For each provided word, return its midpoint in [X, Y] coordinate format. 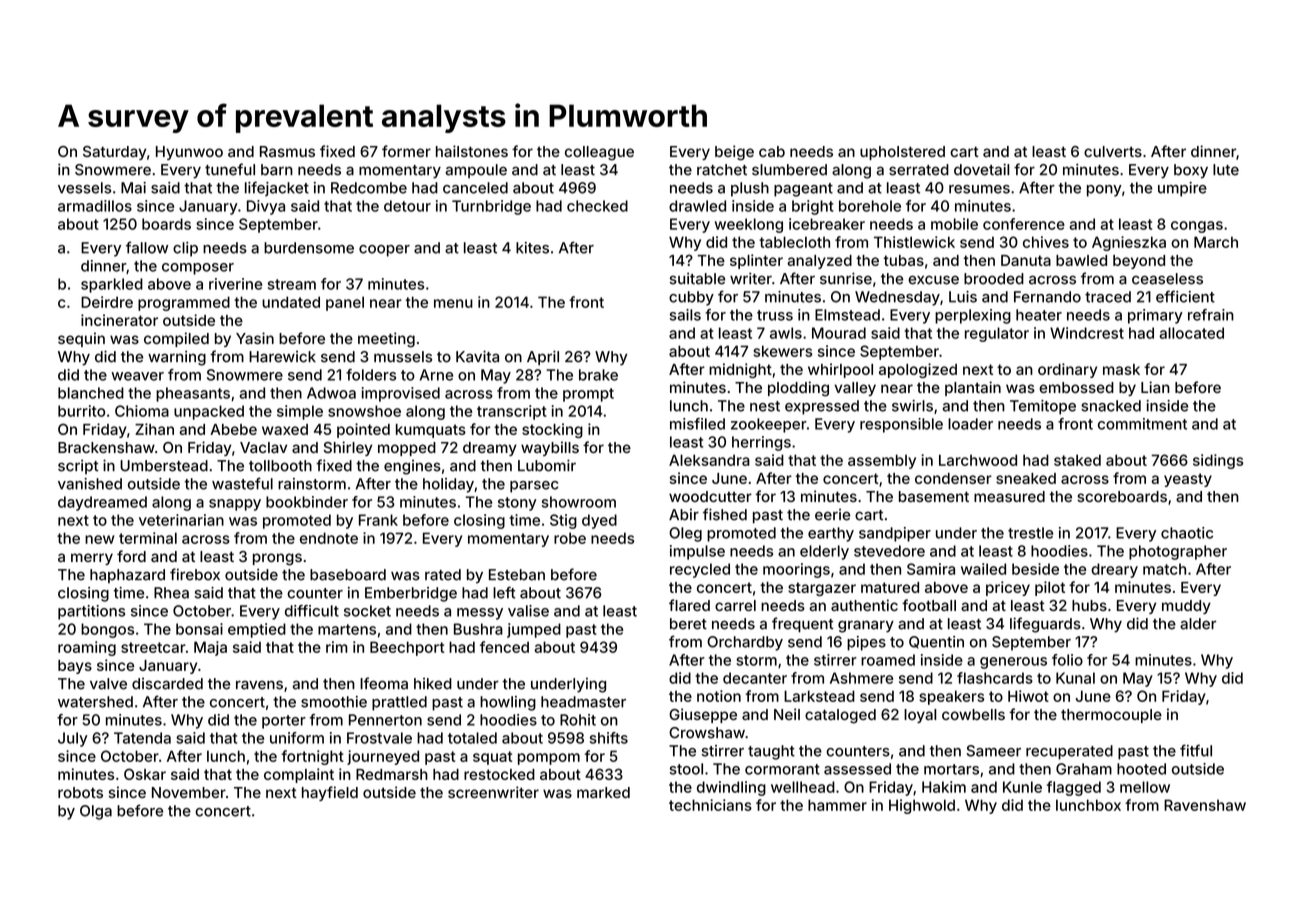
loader [970, 424]
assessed [857, 769]
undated [291, 302]
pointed [363, 430]
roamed [888, 660]
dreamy [490, 449]
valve [108, 684]
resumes [979, 189]
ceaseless [1167, 279]
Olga [96, 812]
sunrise [846, 278]
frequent [803, 625]
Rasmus [287, 151]
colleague [599, 153]
